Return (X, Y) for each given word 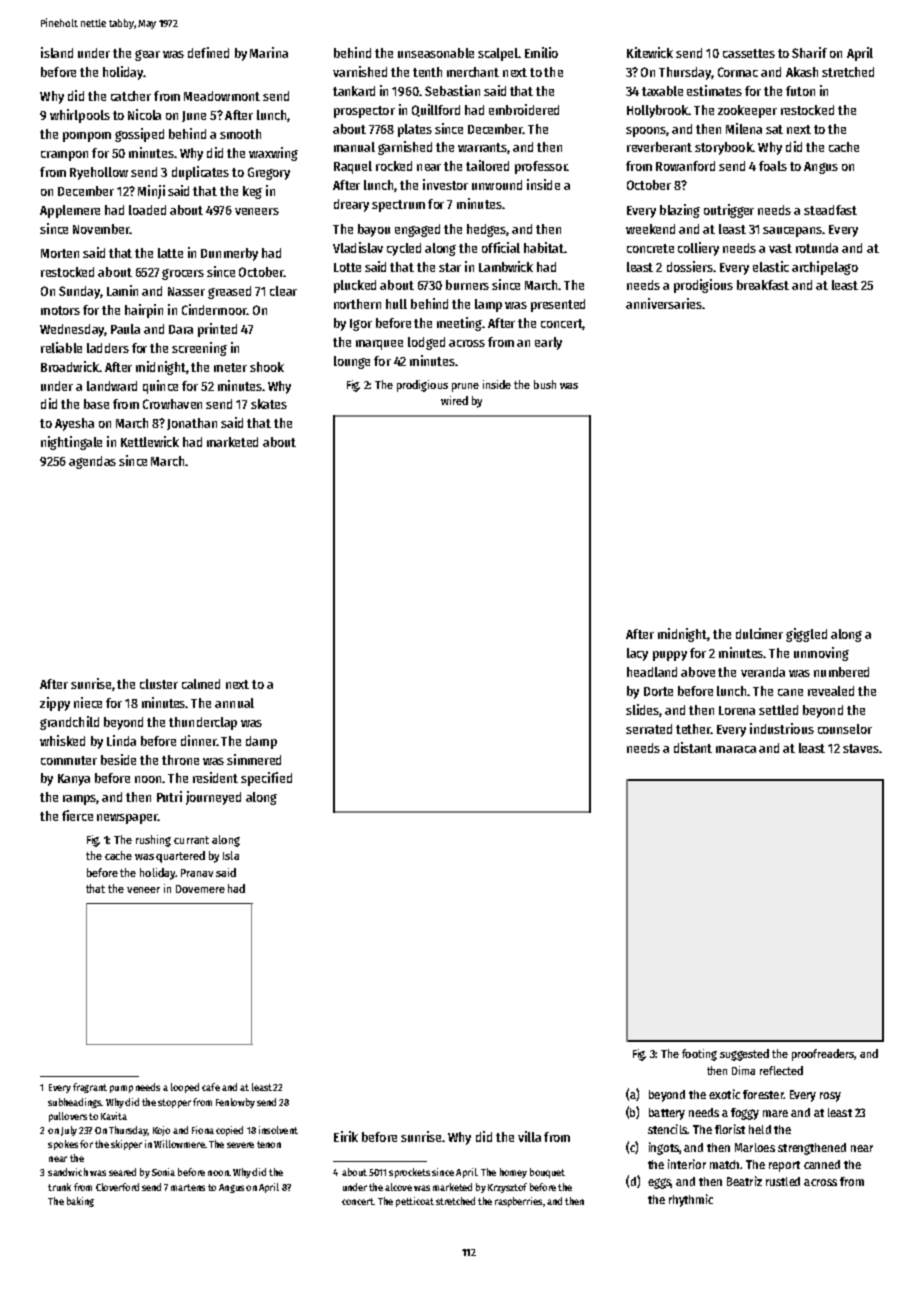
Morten (60, 253)
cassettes (749, 53)
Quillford (436, 110)
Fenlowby (235, 1103)
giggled (806, 635)
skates (269, 404)
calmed (201, 684)
